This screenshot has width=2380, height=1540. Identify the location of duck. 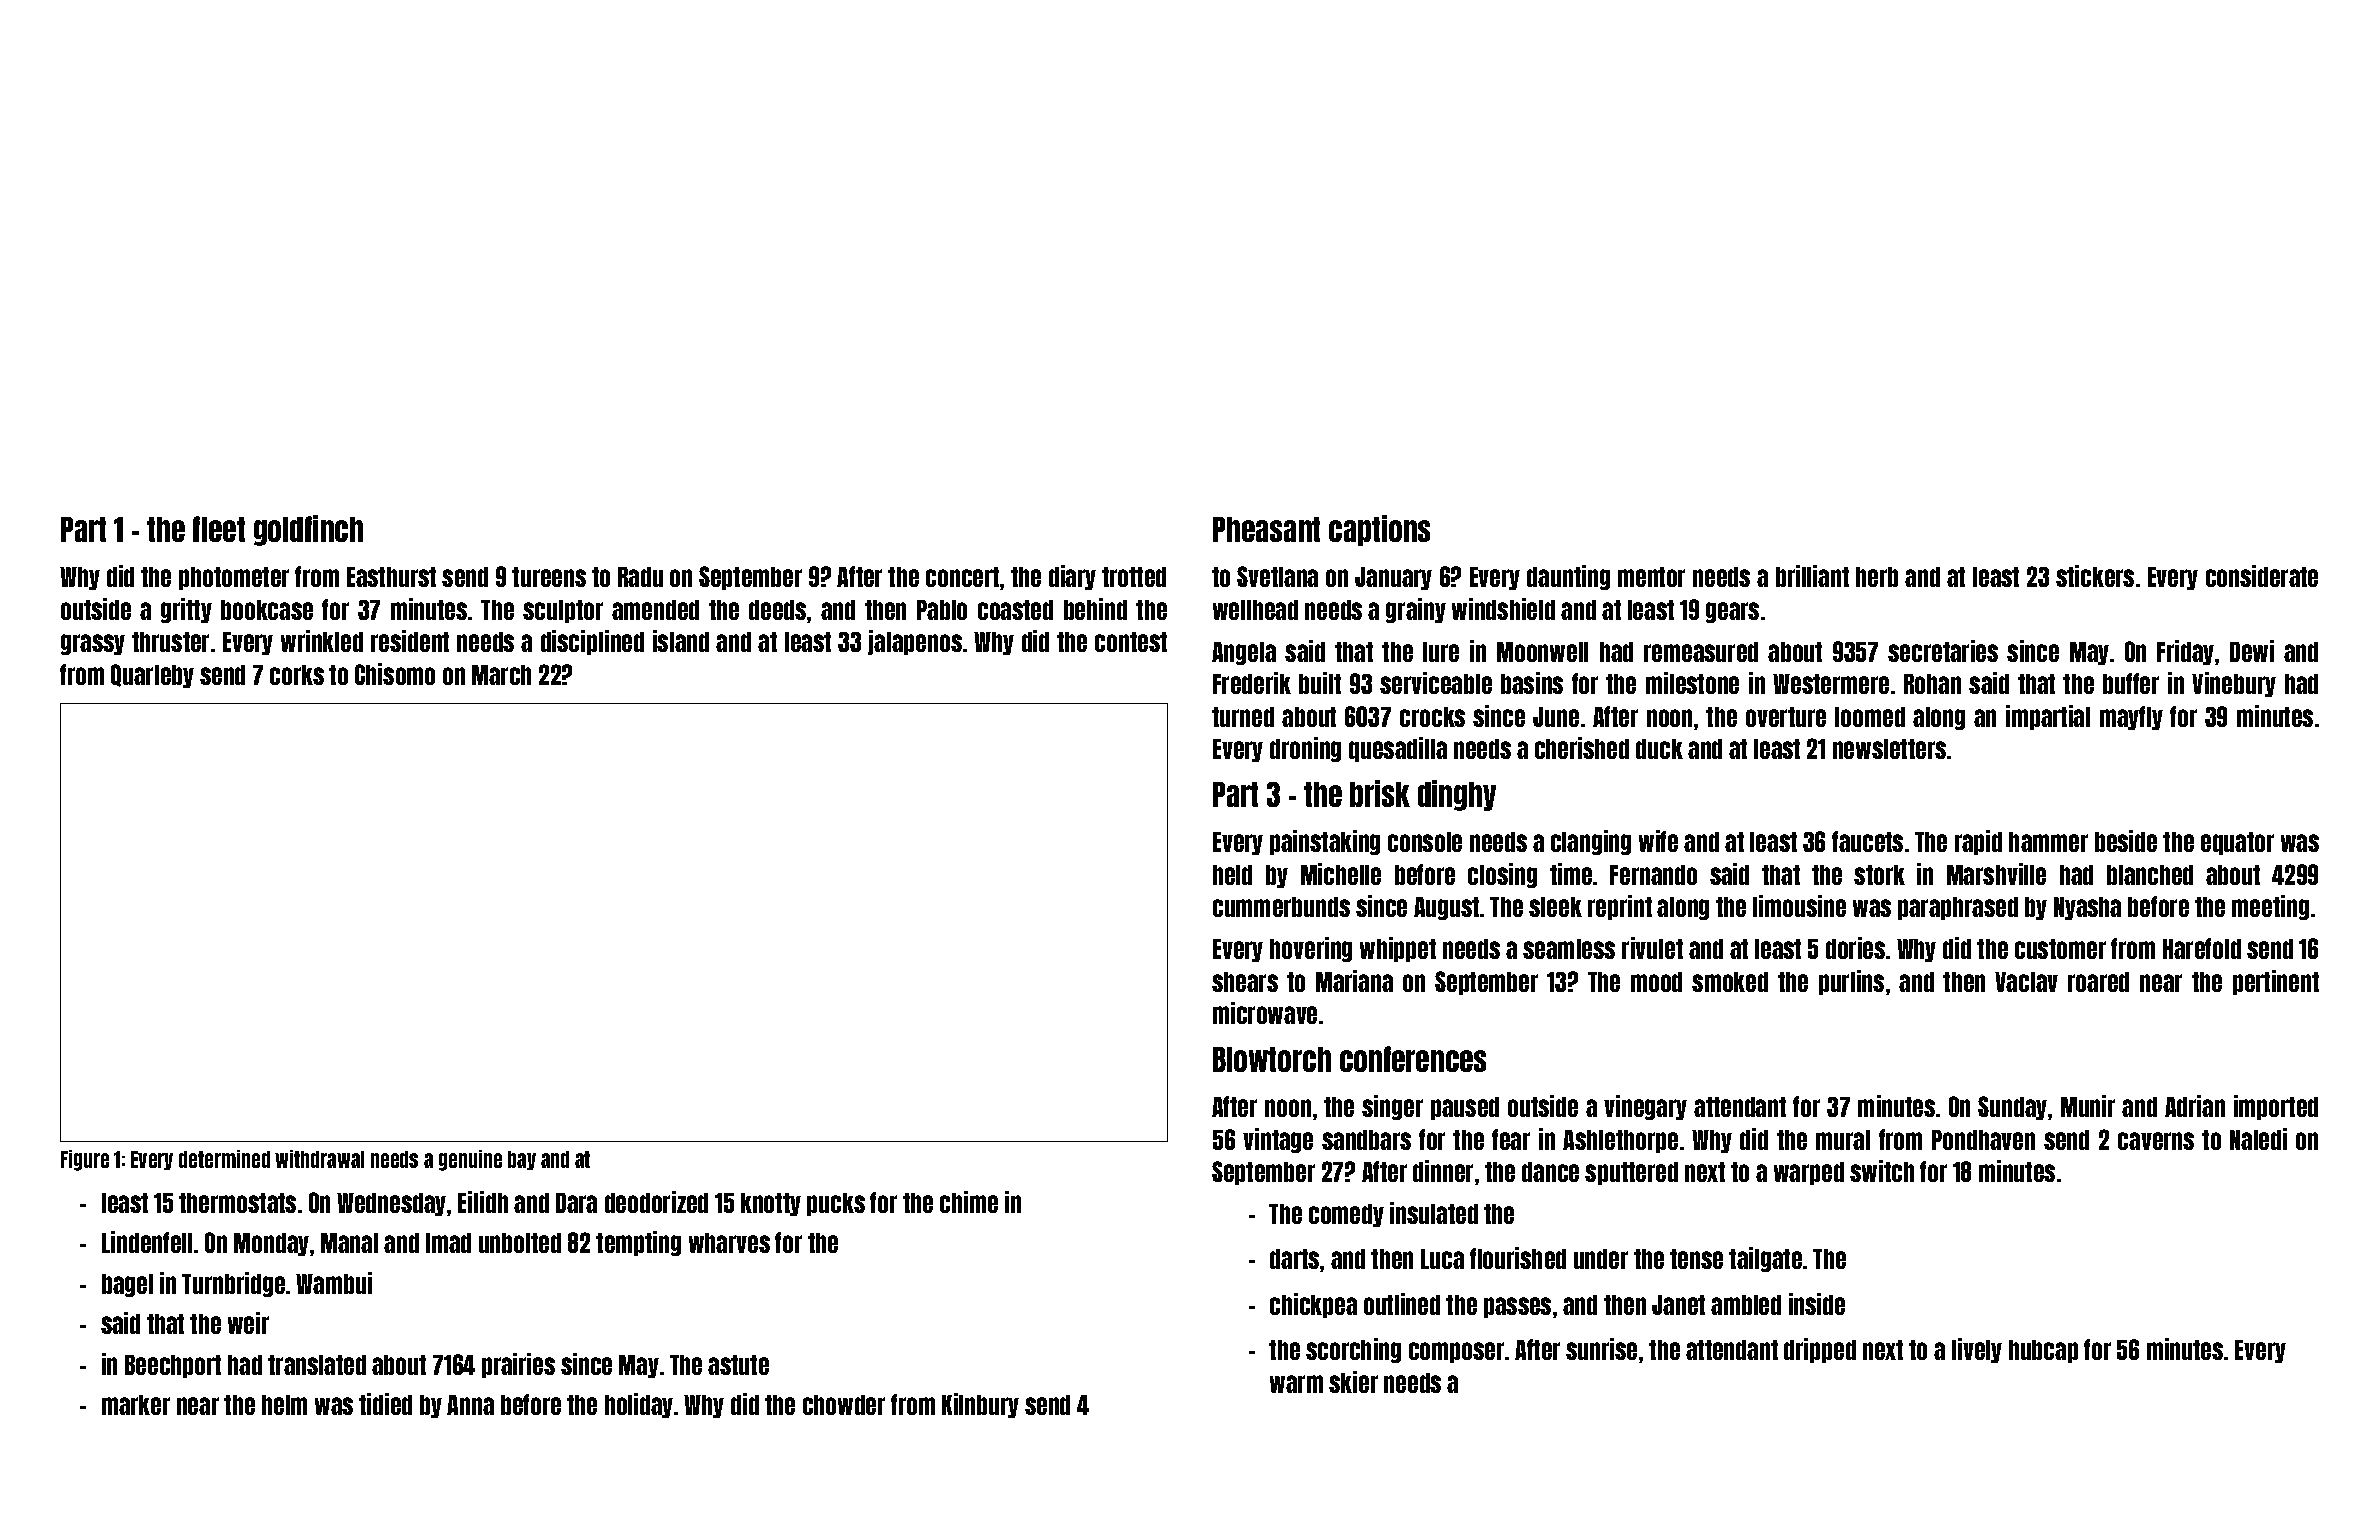
(1659, 749).
